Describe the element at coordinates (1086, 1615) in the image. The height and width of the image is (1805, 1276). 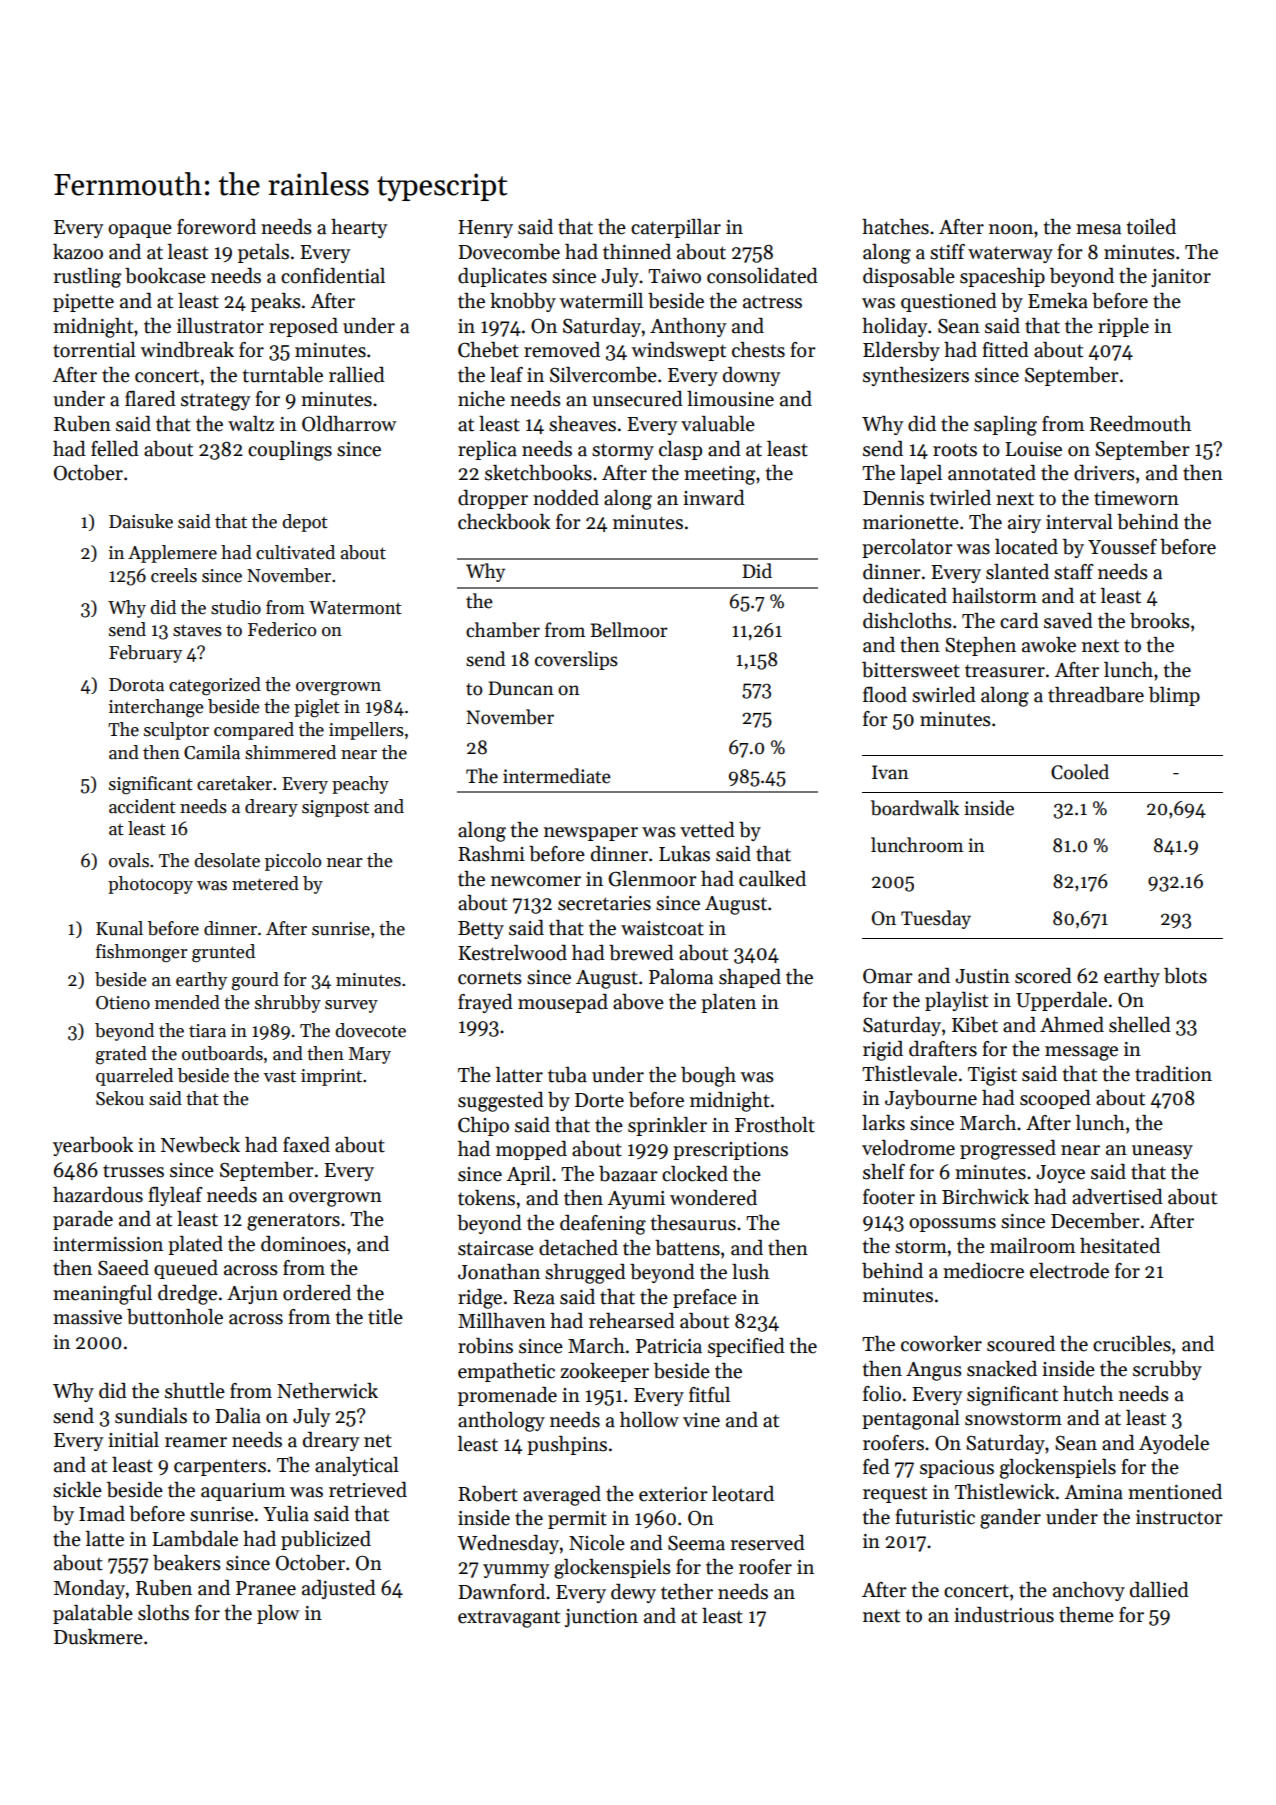
I see `theme` at that location.
